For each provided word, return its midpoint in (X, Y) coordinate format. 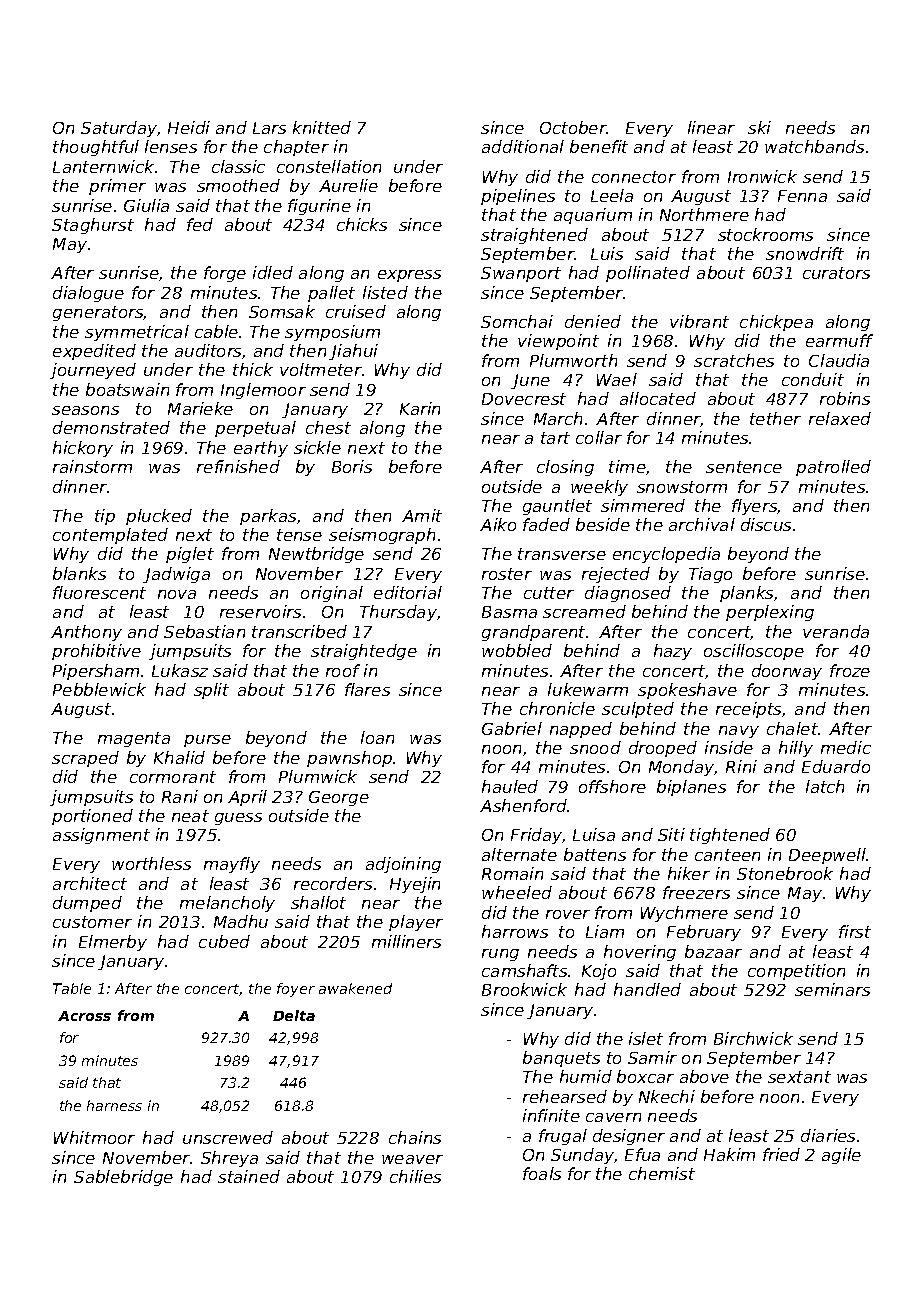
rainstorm (92, 466)
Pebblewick (99, 689)
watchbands (814, 146)
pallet (331, 294)
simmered (643, 505)
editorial (408, 592)
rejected (616, 575)
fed (200, 224)
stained (249, 1176)
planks (746, 594)
